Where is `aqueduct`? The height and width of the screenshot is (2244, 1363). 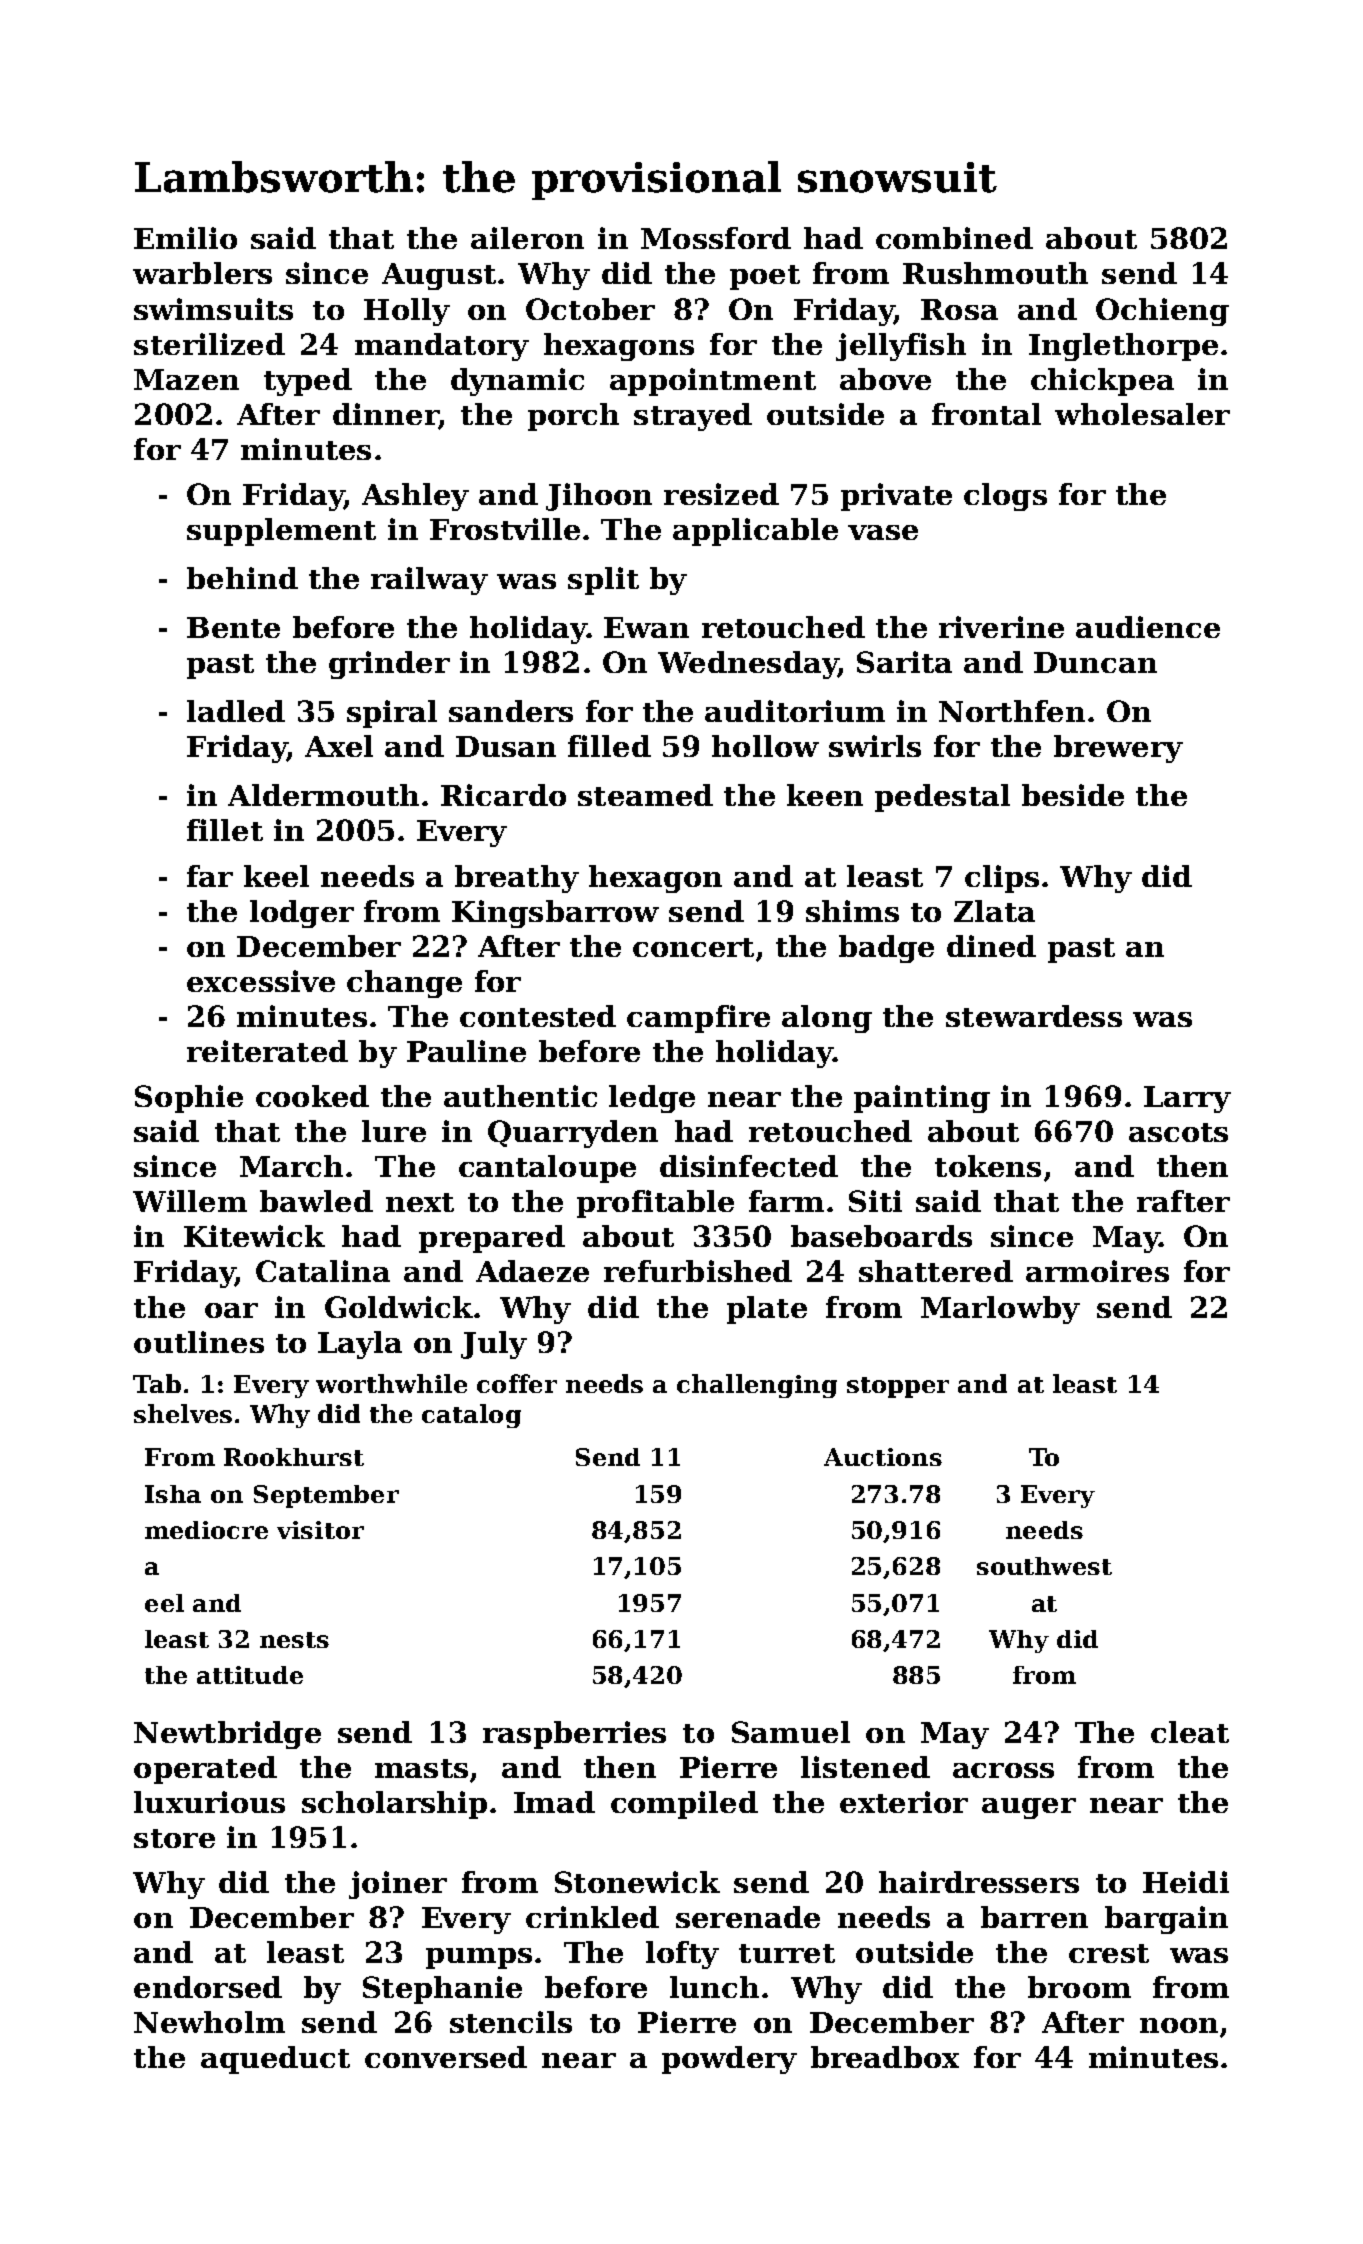 aqueduct is located at coordinates (275, 2060).
